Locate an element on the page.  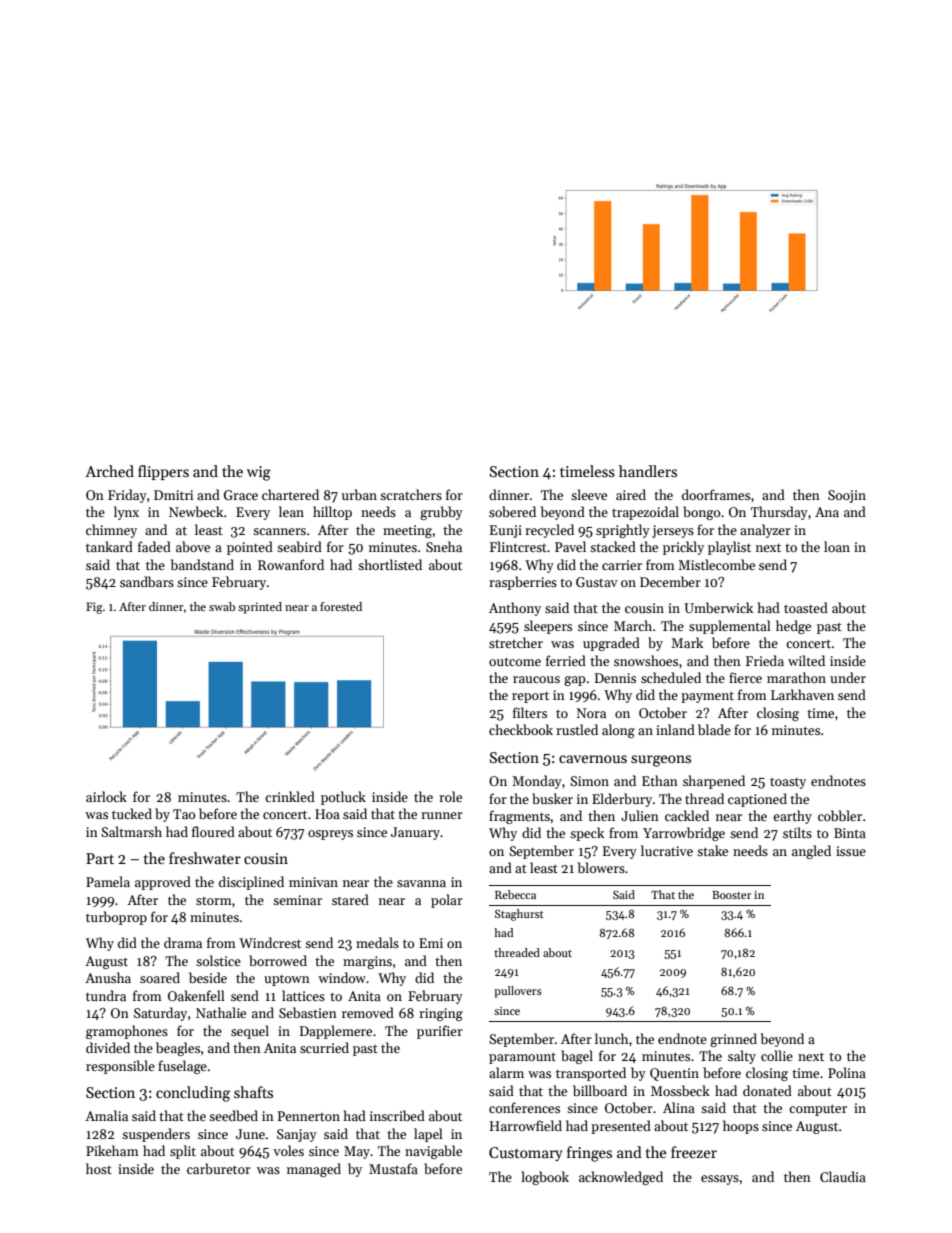
navigable is located at coordinates (433, 1152).
